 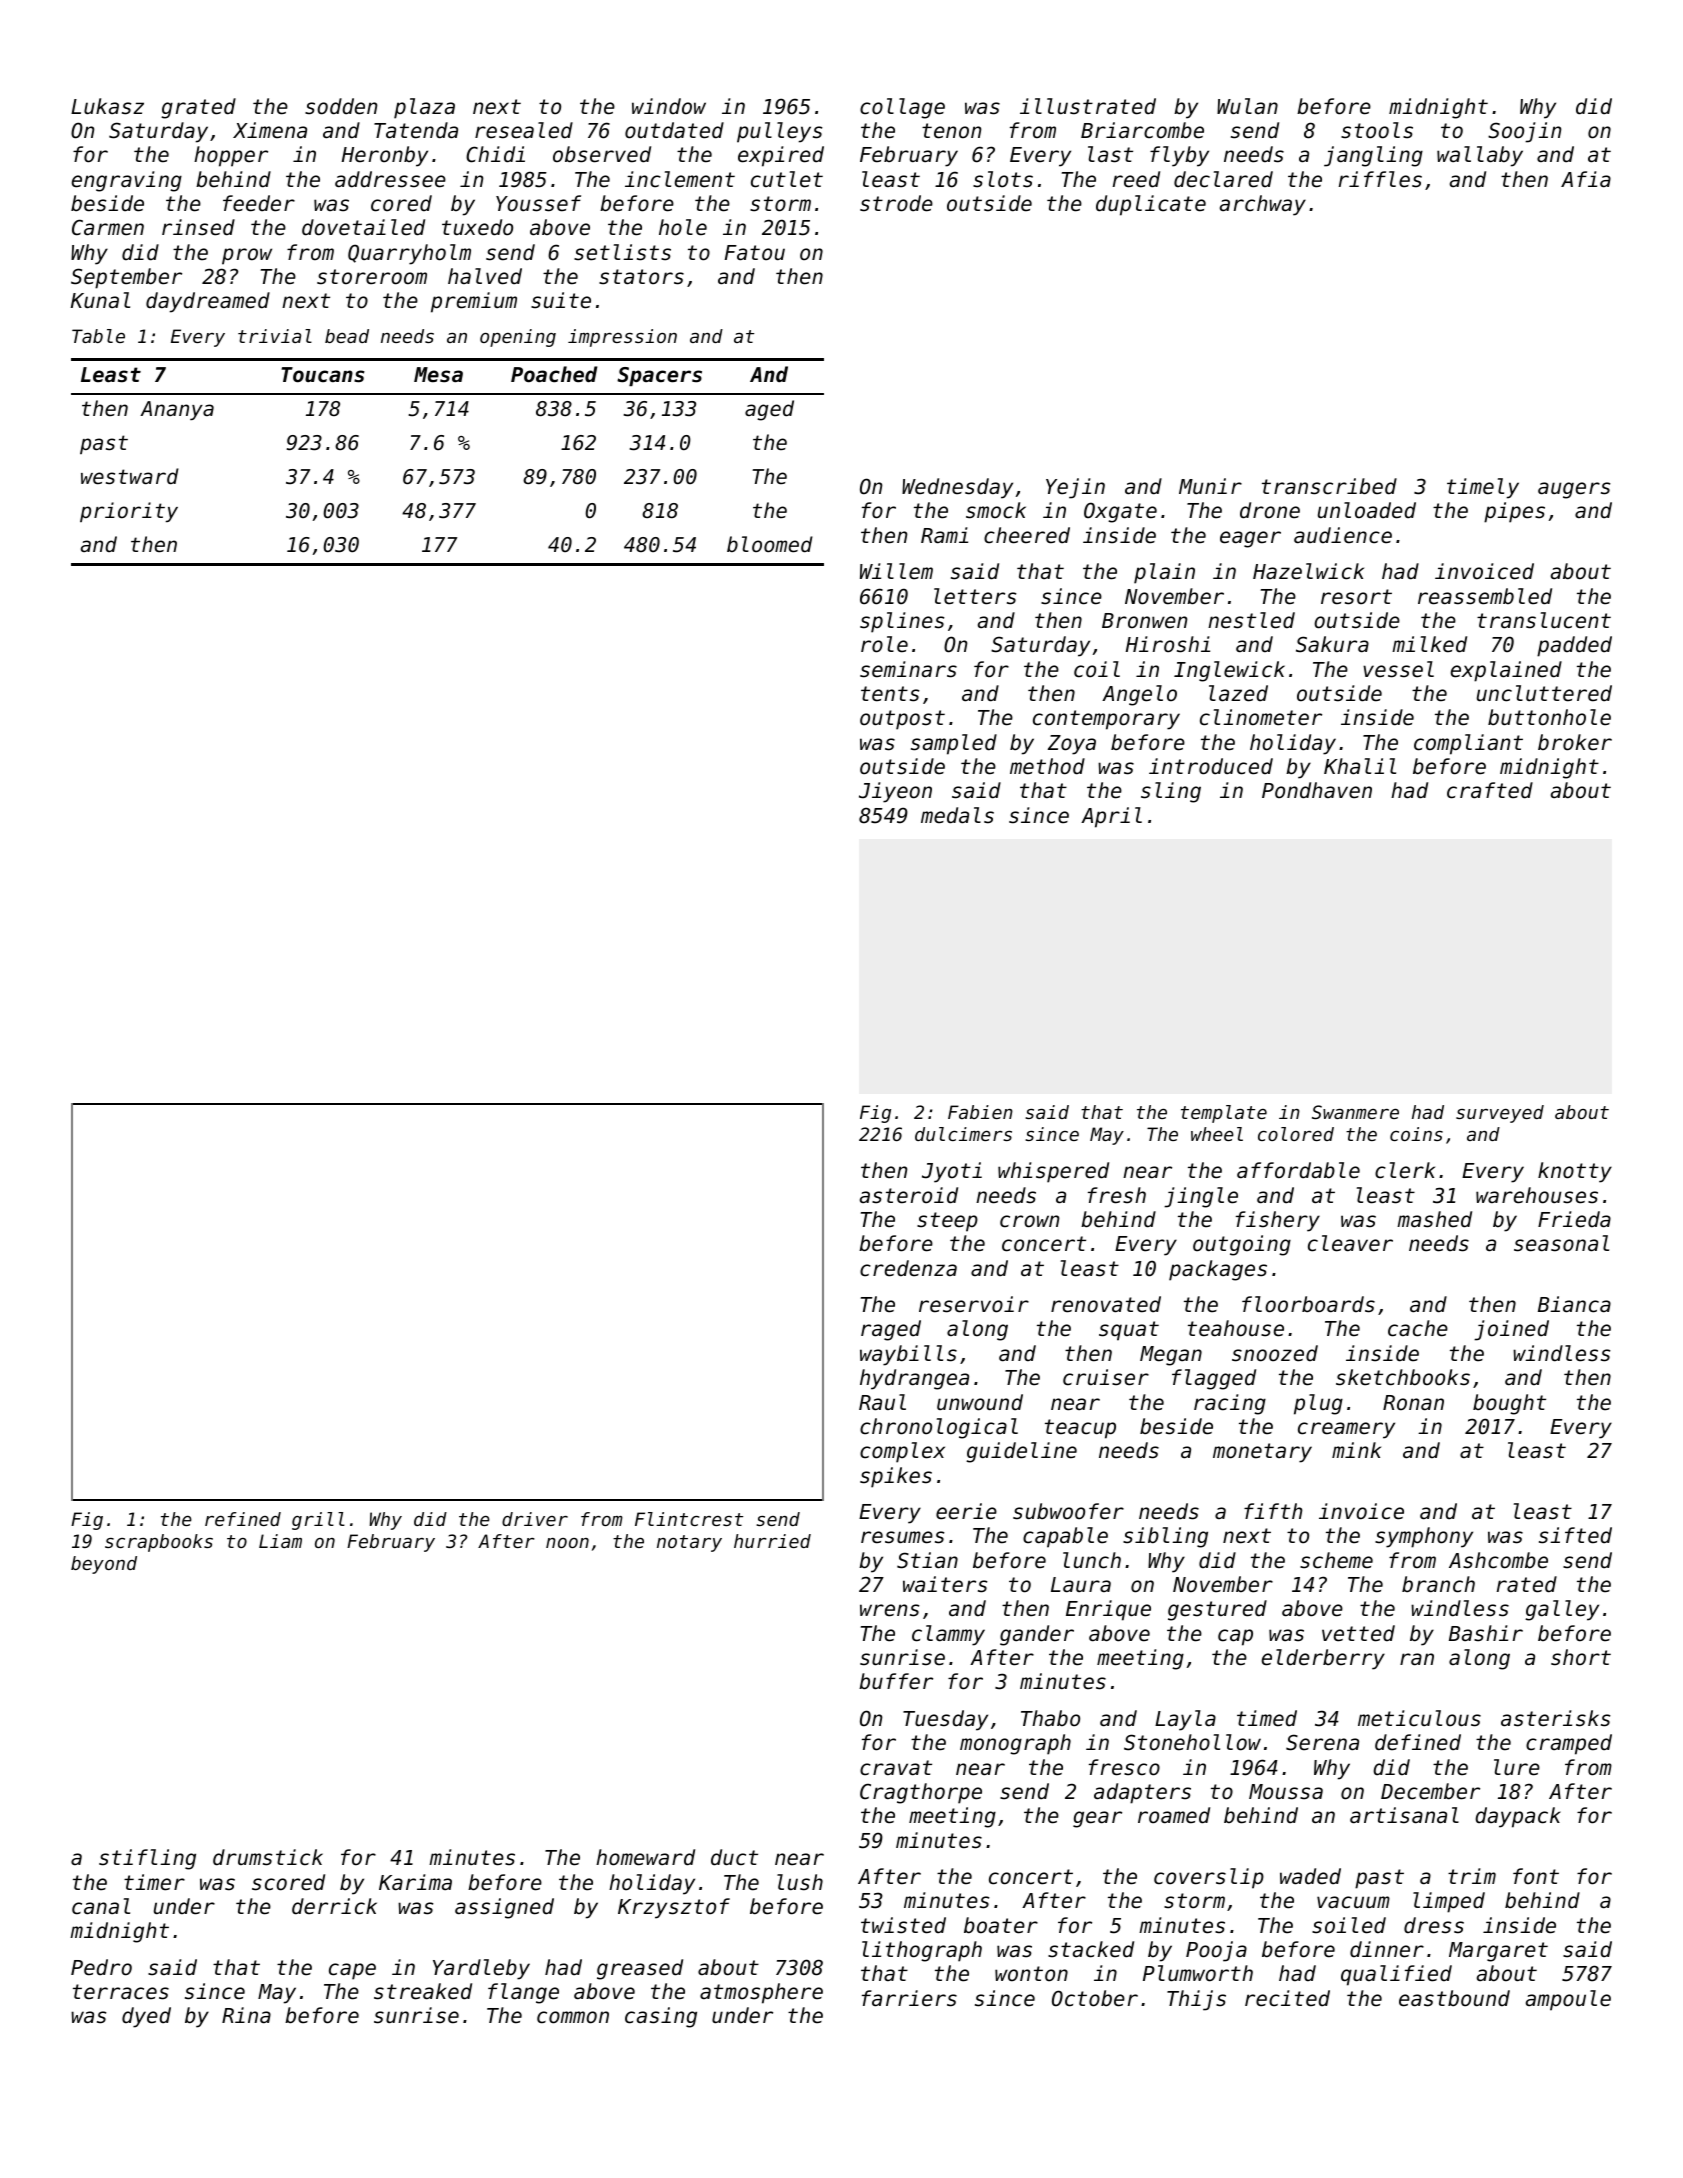 What do you see at coordinates (1480, 156) in the screenshot?
I see `wallaby` at bounding box center [1480, 156].
